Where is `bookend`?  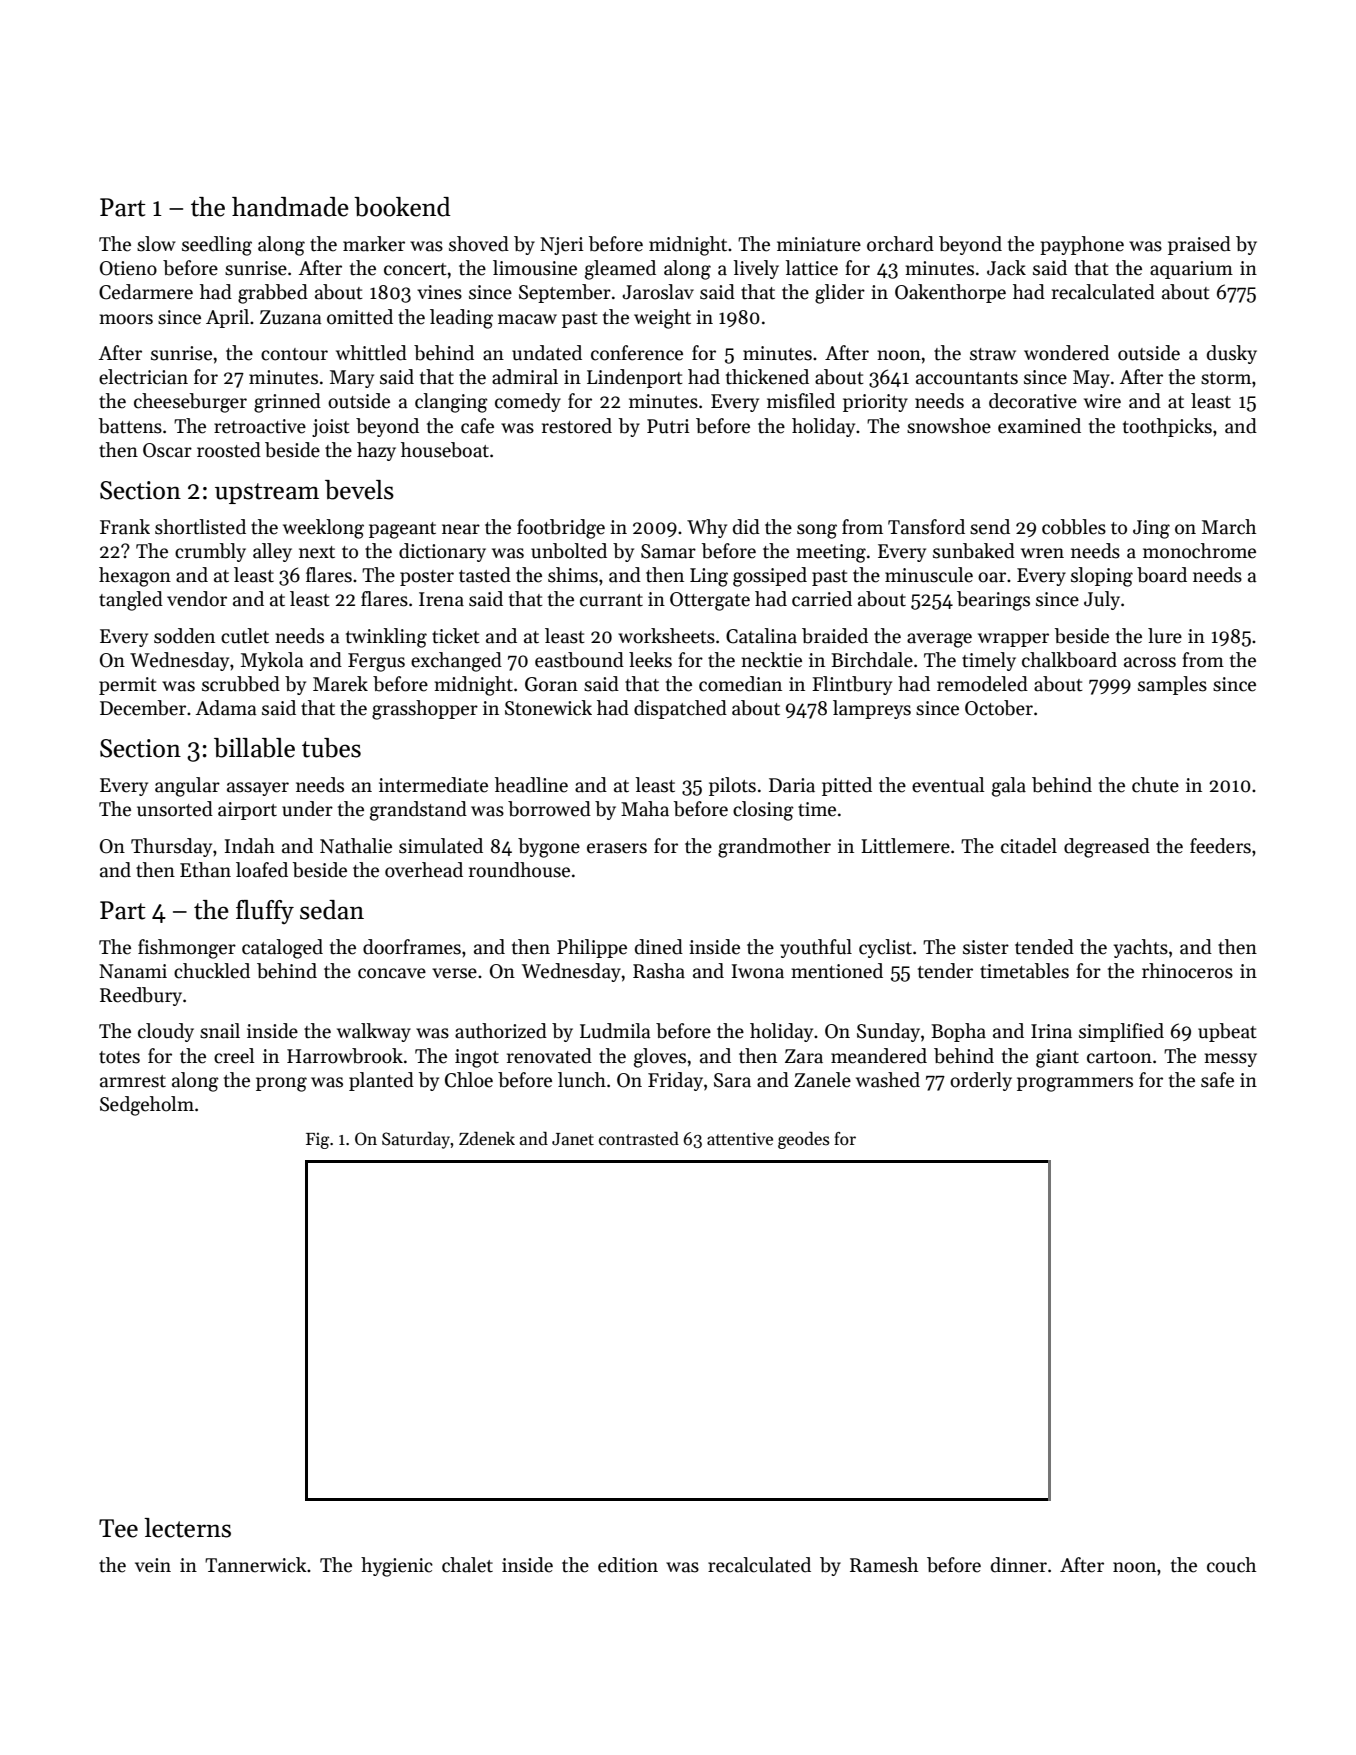 bookend is located at coordinates (402, 207).
